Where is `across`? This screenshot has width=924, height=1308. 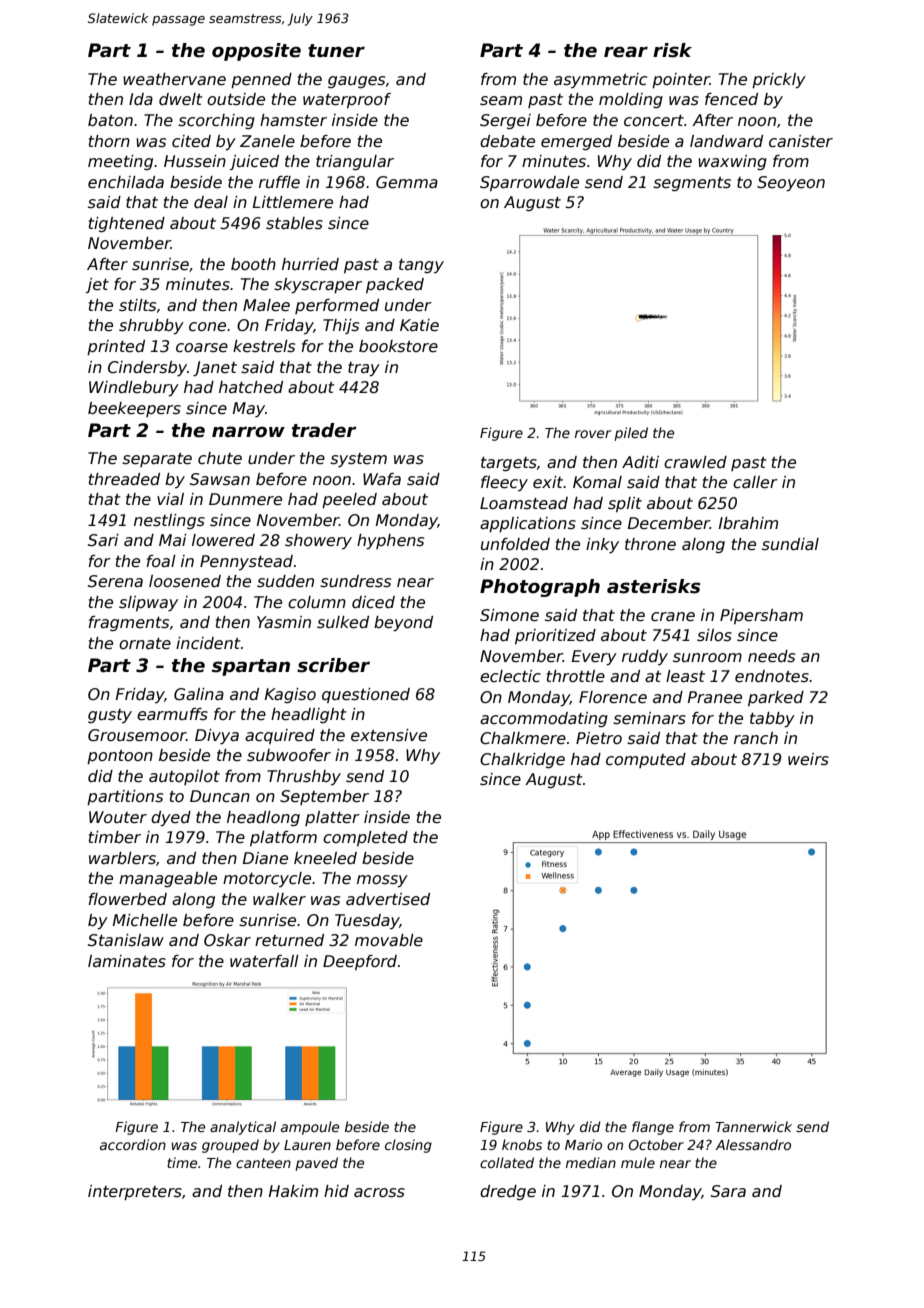 across is located at coordinates (379, 1193).
